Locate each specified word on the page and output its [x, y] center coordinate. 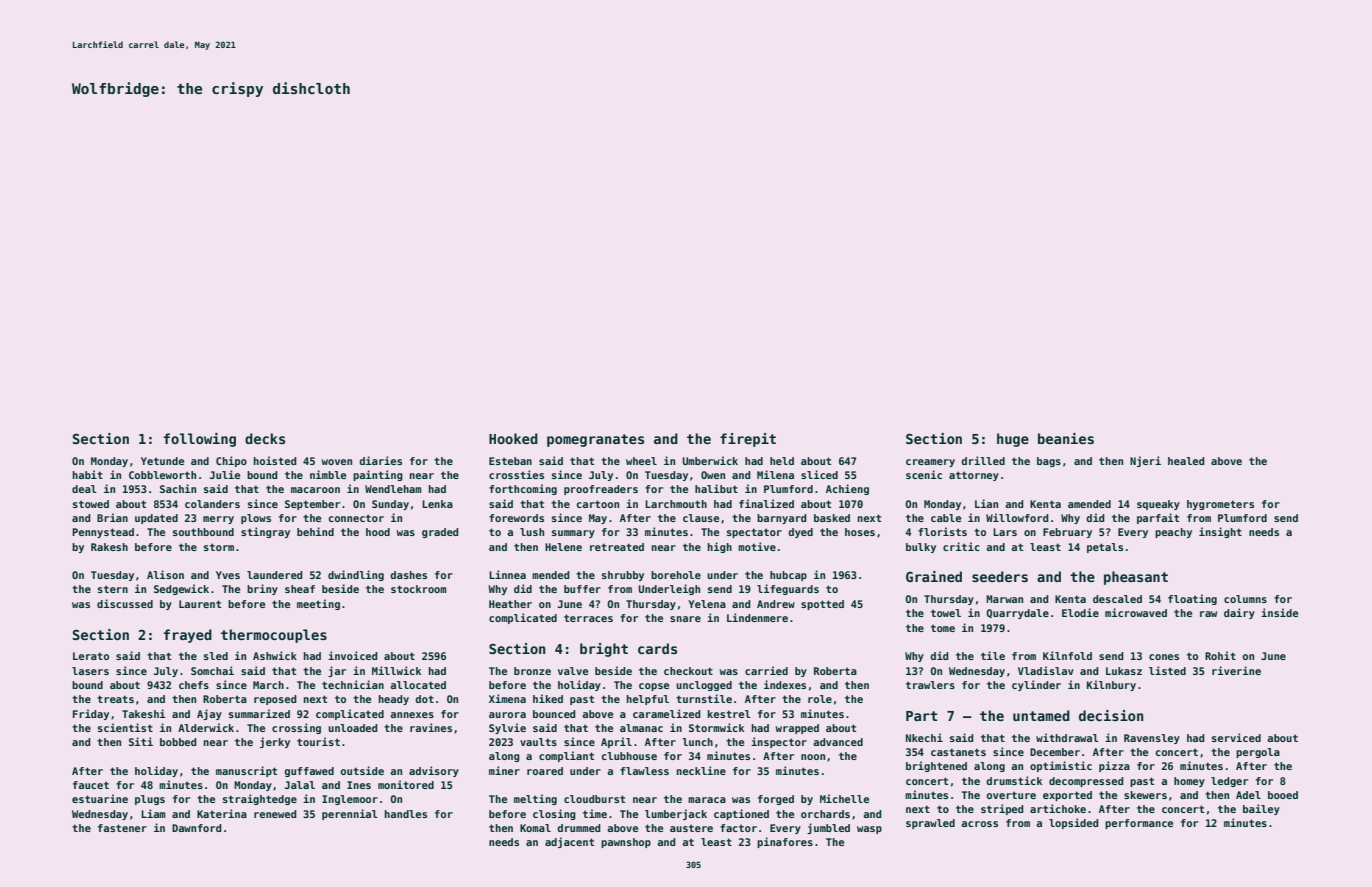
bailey [1261, 809]
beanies [1066, 438]
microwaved [1136, 612]
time [595, 813]
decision [1111, 715]
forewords [516, 518]
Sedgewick [181, 589]
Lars [1005, 532]
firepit [748, 440]
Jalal [300, 785]
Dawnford [197, 828]
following [199, 440]
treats [115, 699]
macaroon [315, 490]
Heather [510, 604]
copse [654, 687]
